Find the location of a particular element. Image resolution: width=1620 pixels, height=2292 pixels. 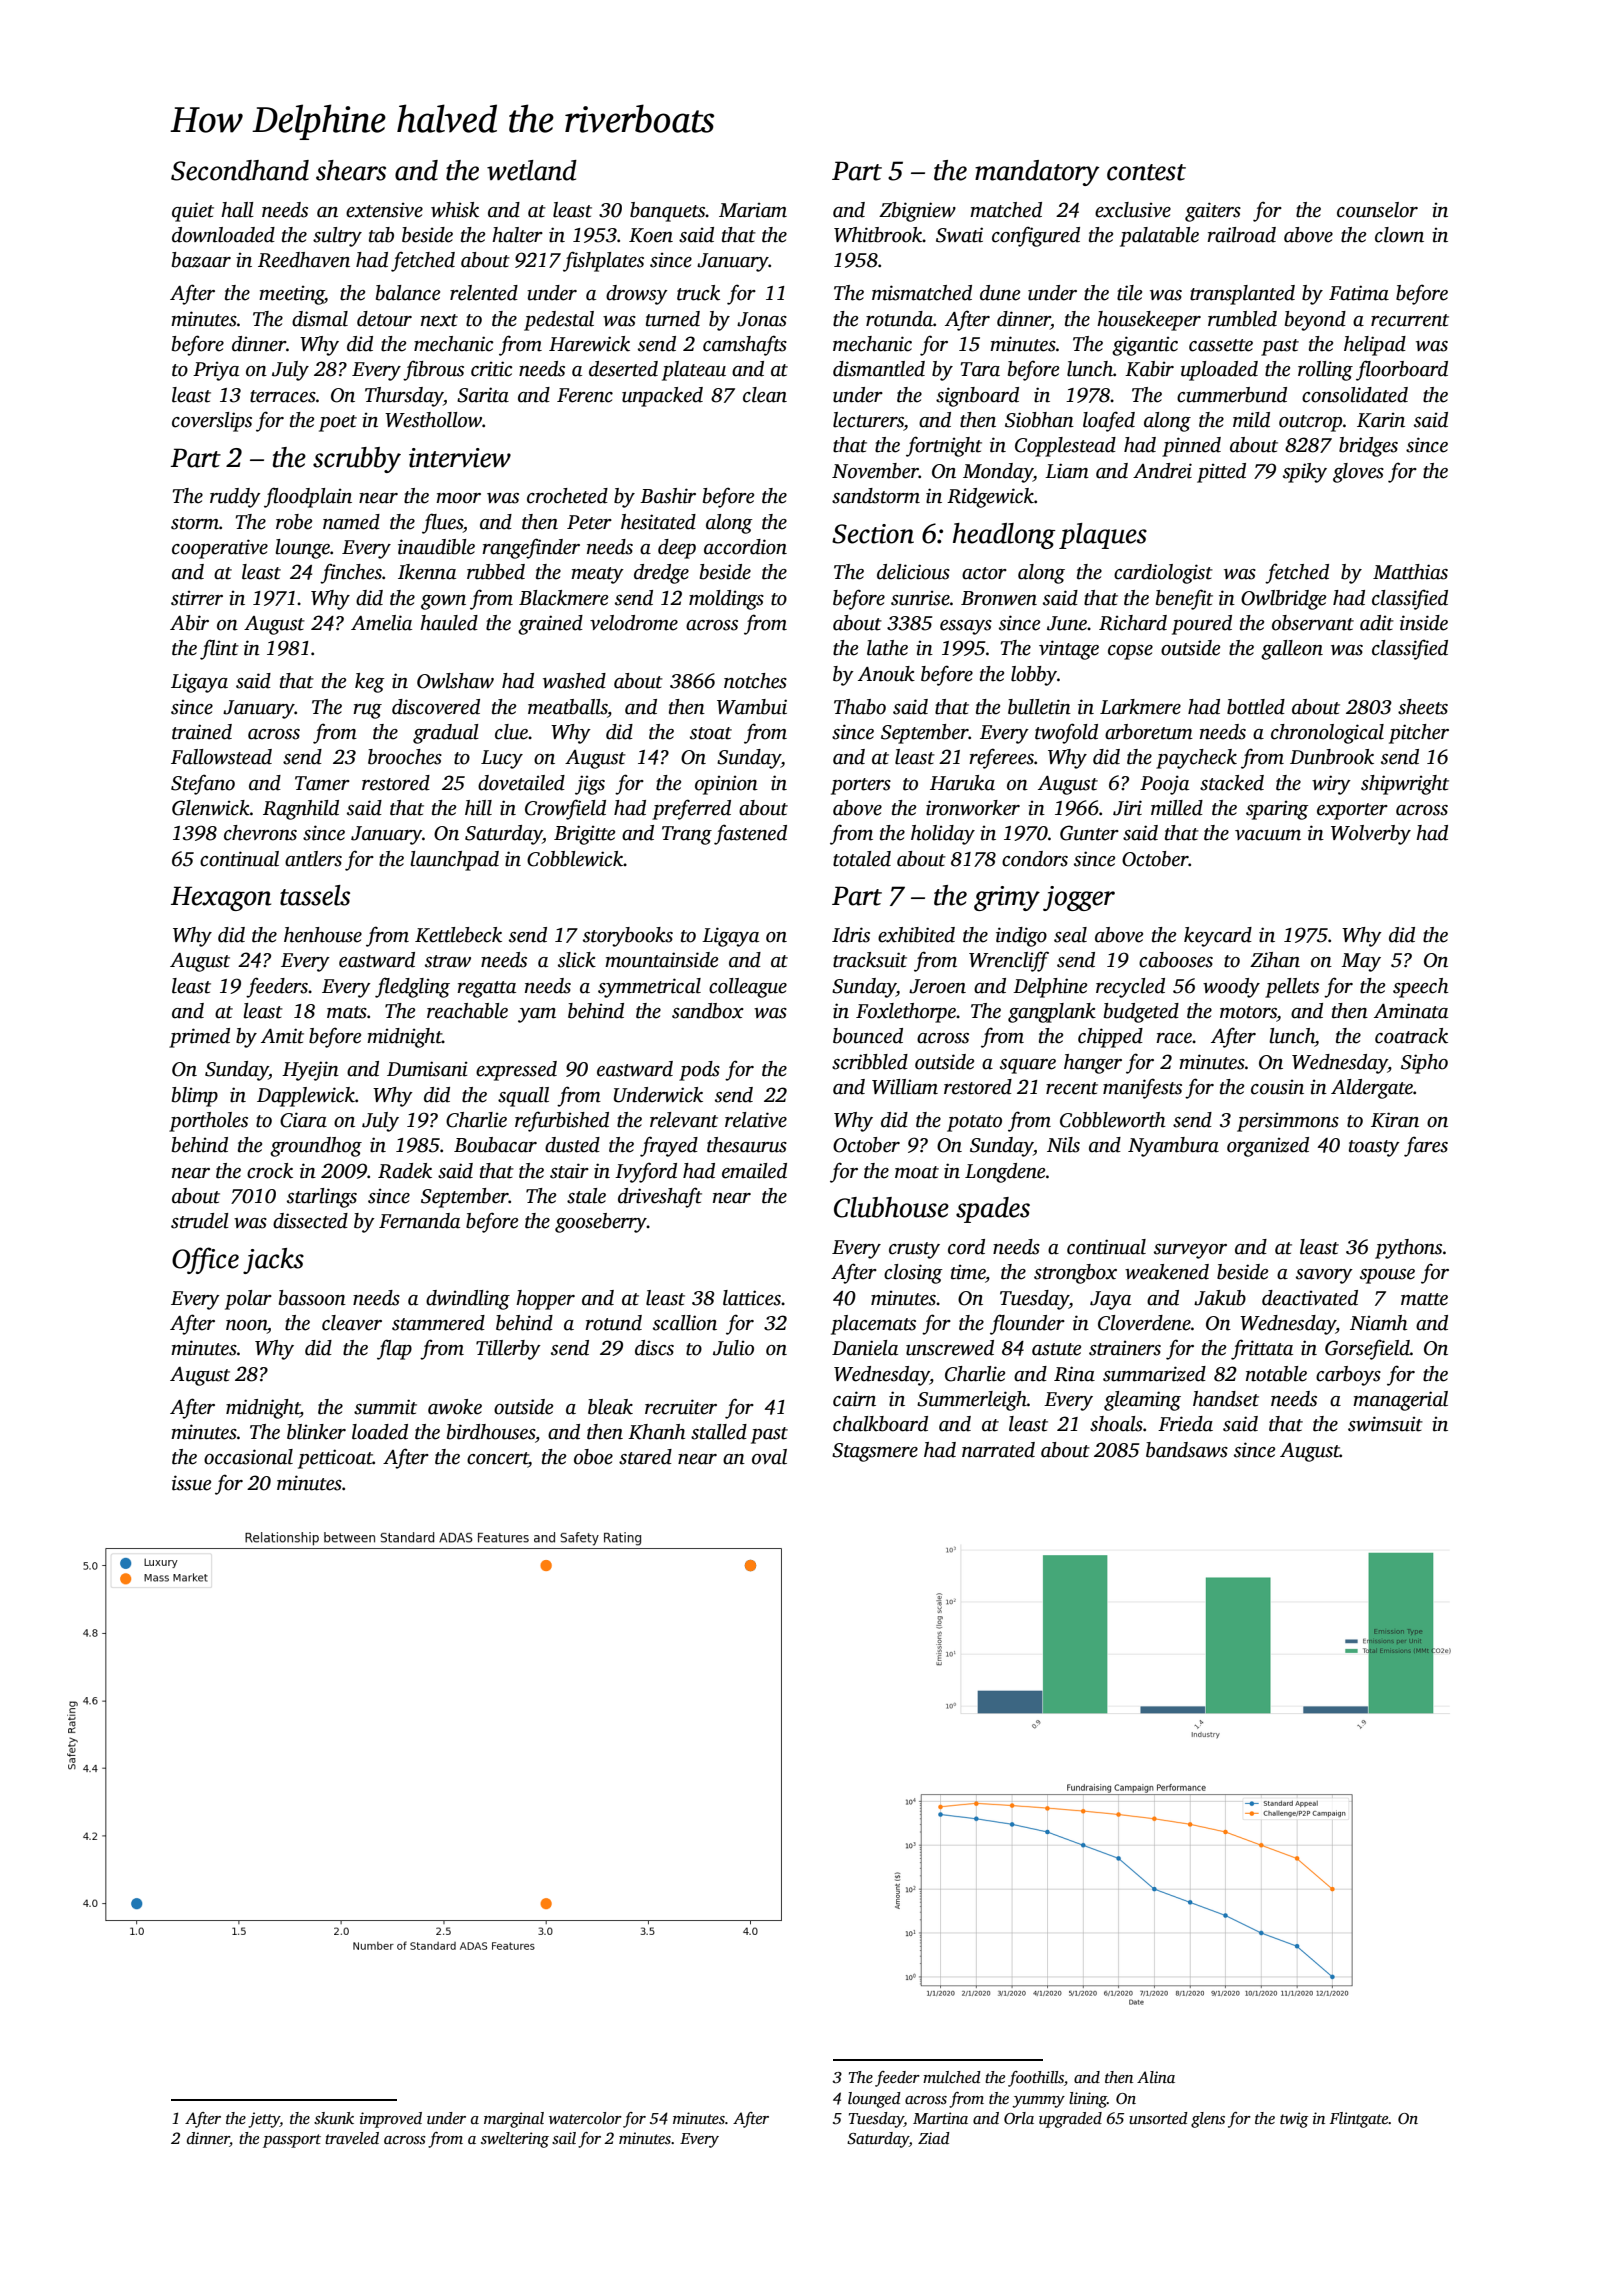

moldings is located at coordinates (726, 600).
